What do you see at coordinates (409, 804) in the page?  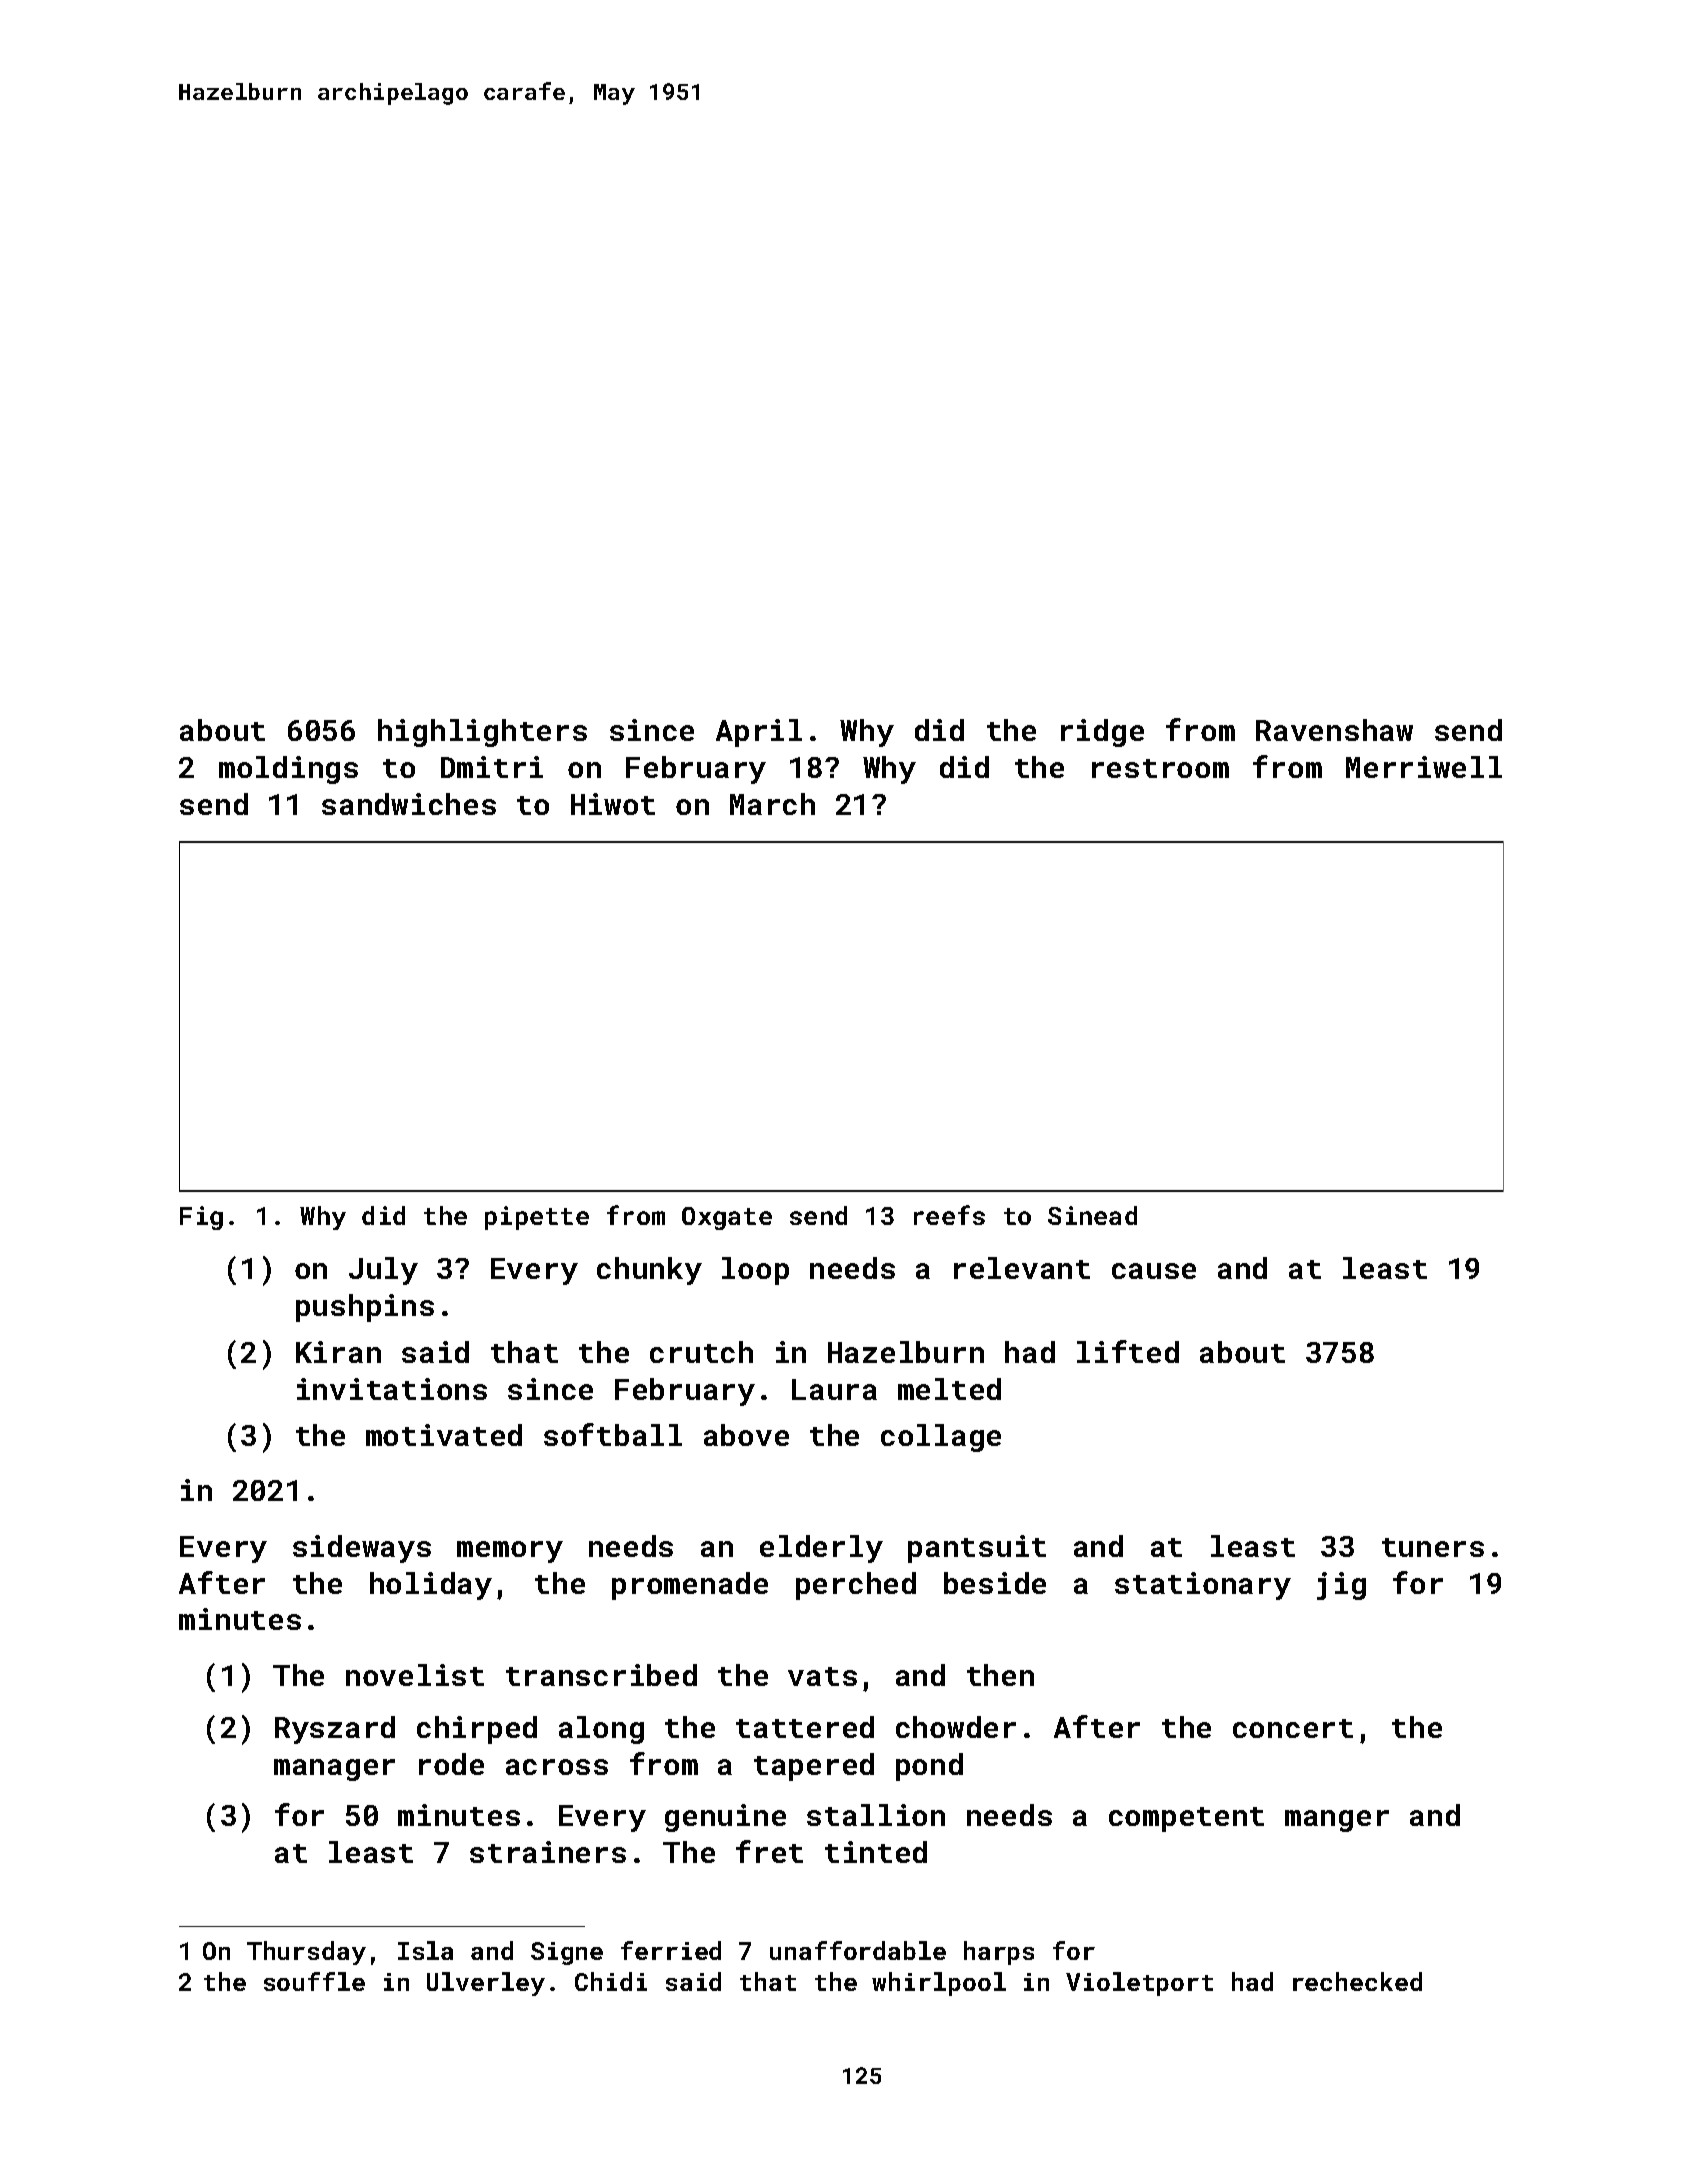 I see `sandwiches` at bounding box center [409, 804].
